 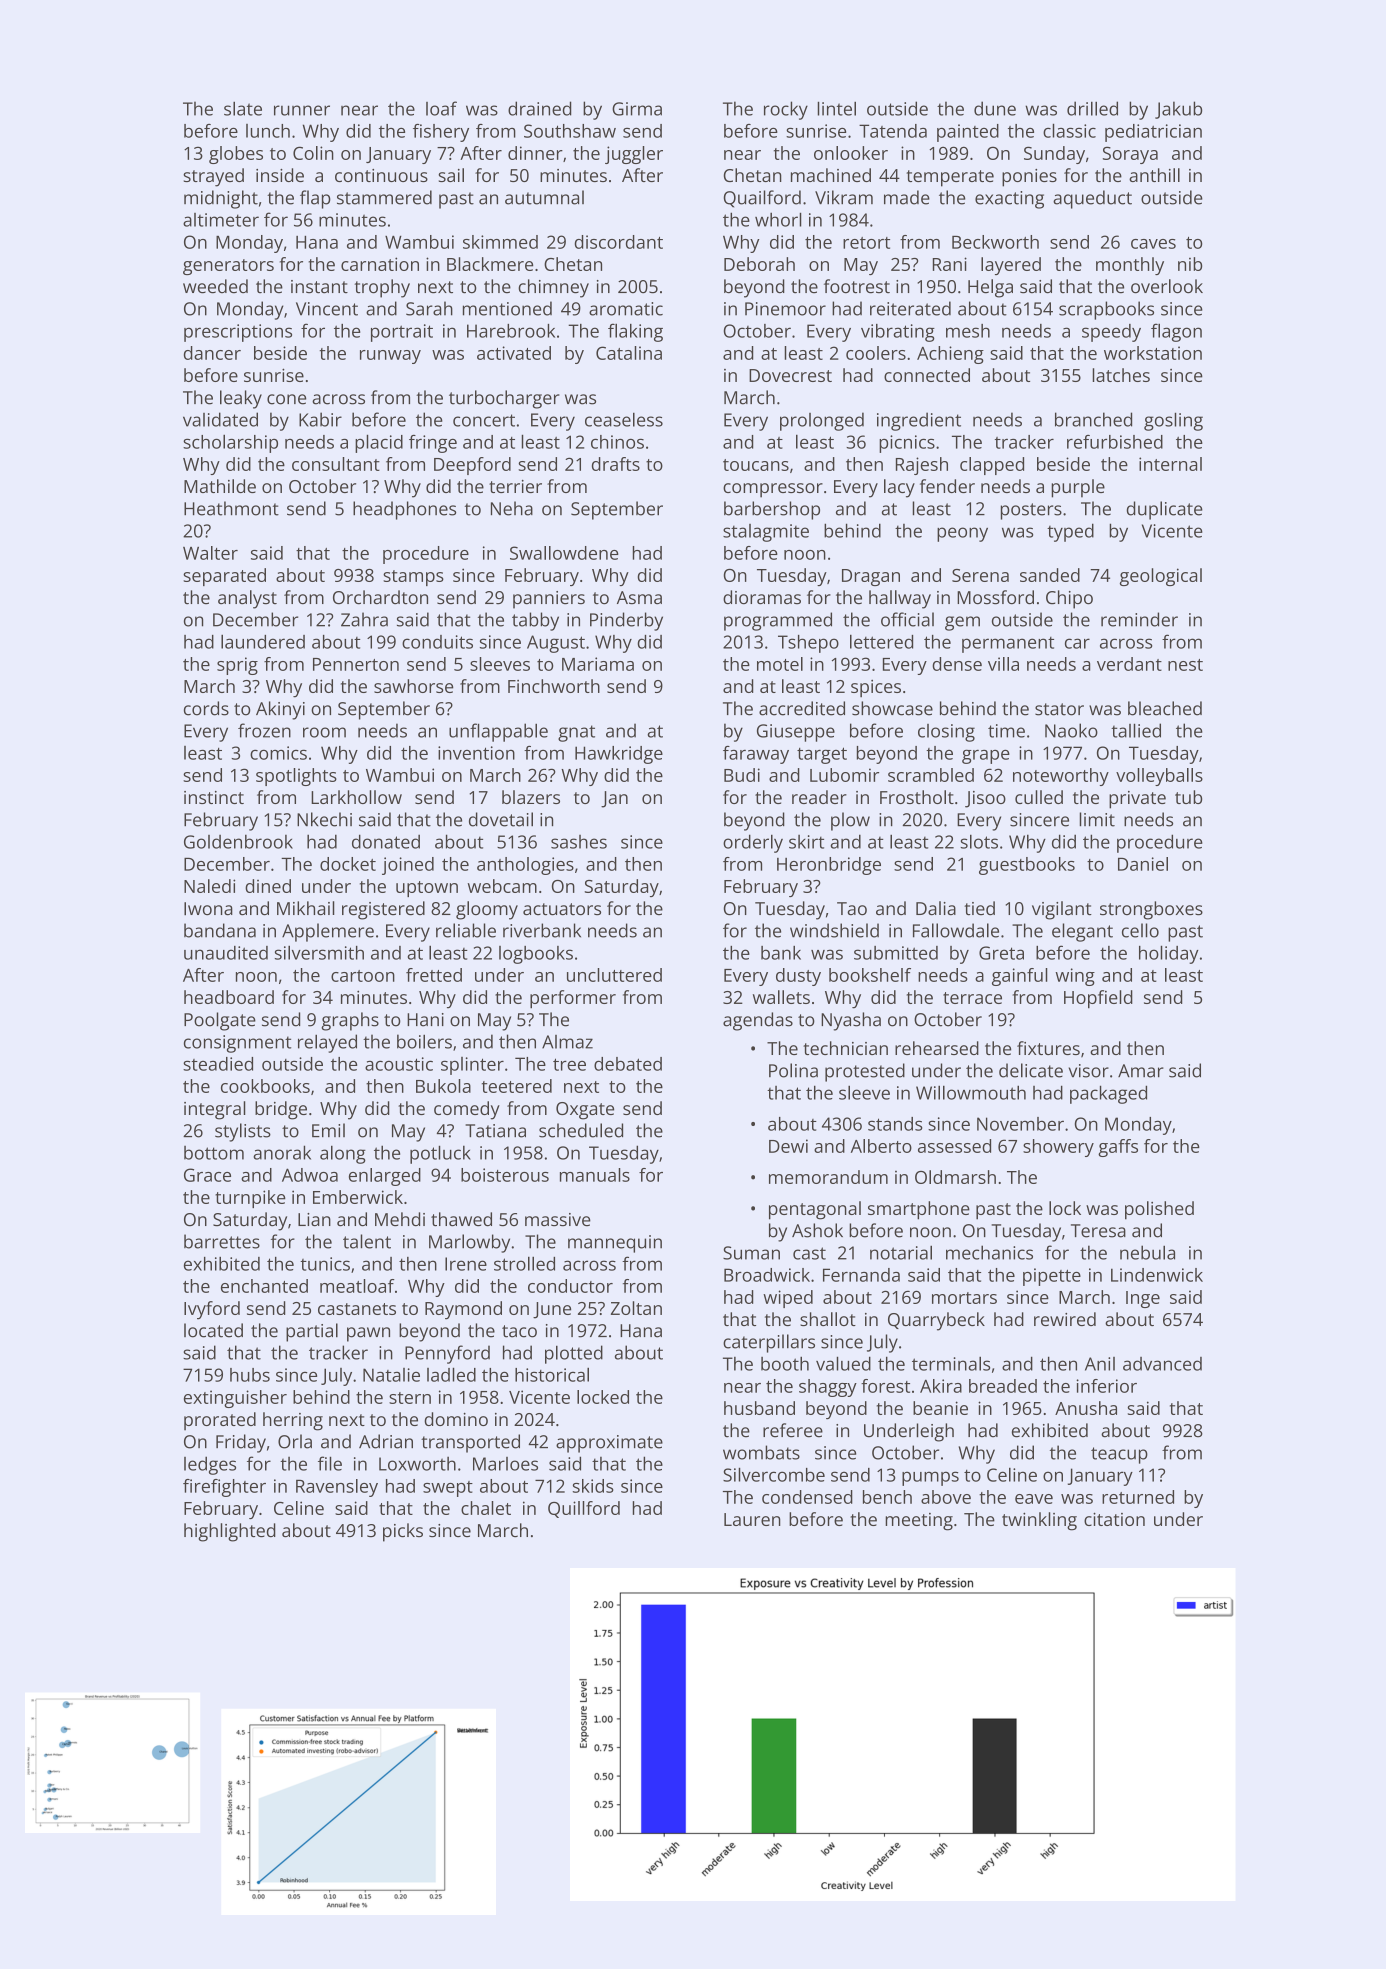 I want to click on drilled, so click(x=1092, y=108).
